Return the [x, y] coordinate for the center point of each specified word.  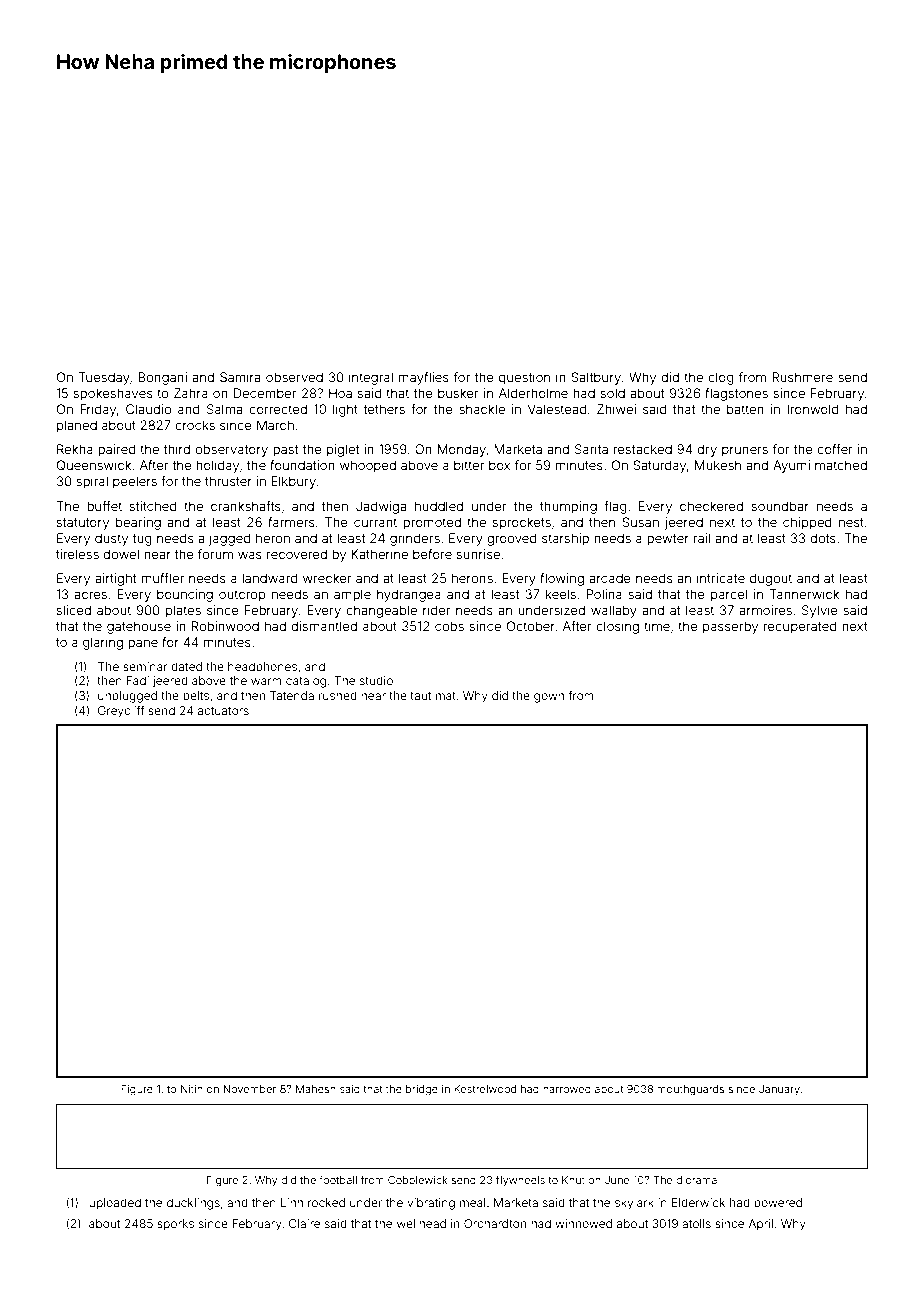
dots [823, 538]
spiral [92, 482]
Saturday [659, 466]
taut [420, 696]
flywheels [520, 1180]
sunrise [478, 554]
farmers [291, 522]
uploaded [115, 1204]
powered [778, 1204]
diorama [696, 1180]
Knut [573, 1180]
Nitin [192, 1089]
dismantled [324, 626]
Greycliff [121, 712]
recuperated [800, 627]
